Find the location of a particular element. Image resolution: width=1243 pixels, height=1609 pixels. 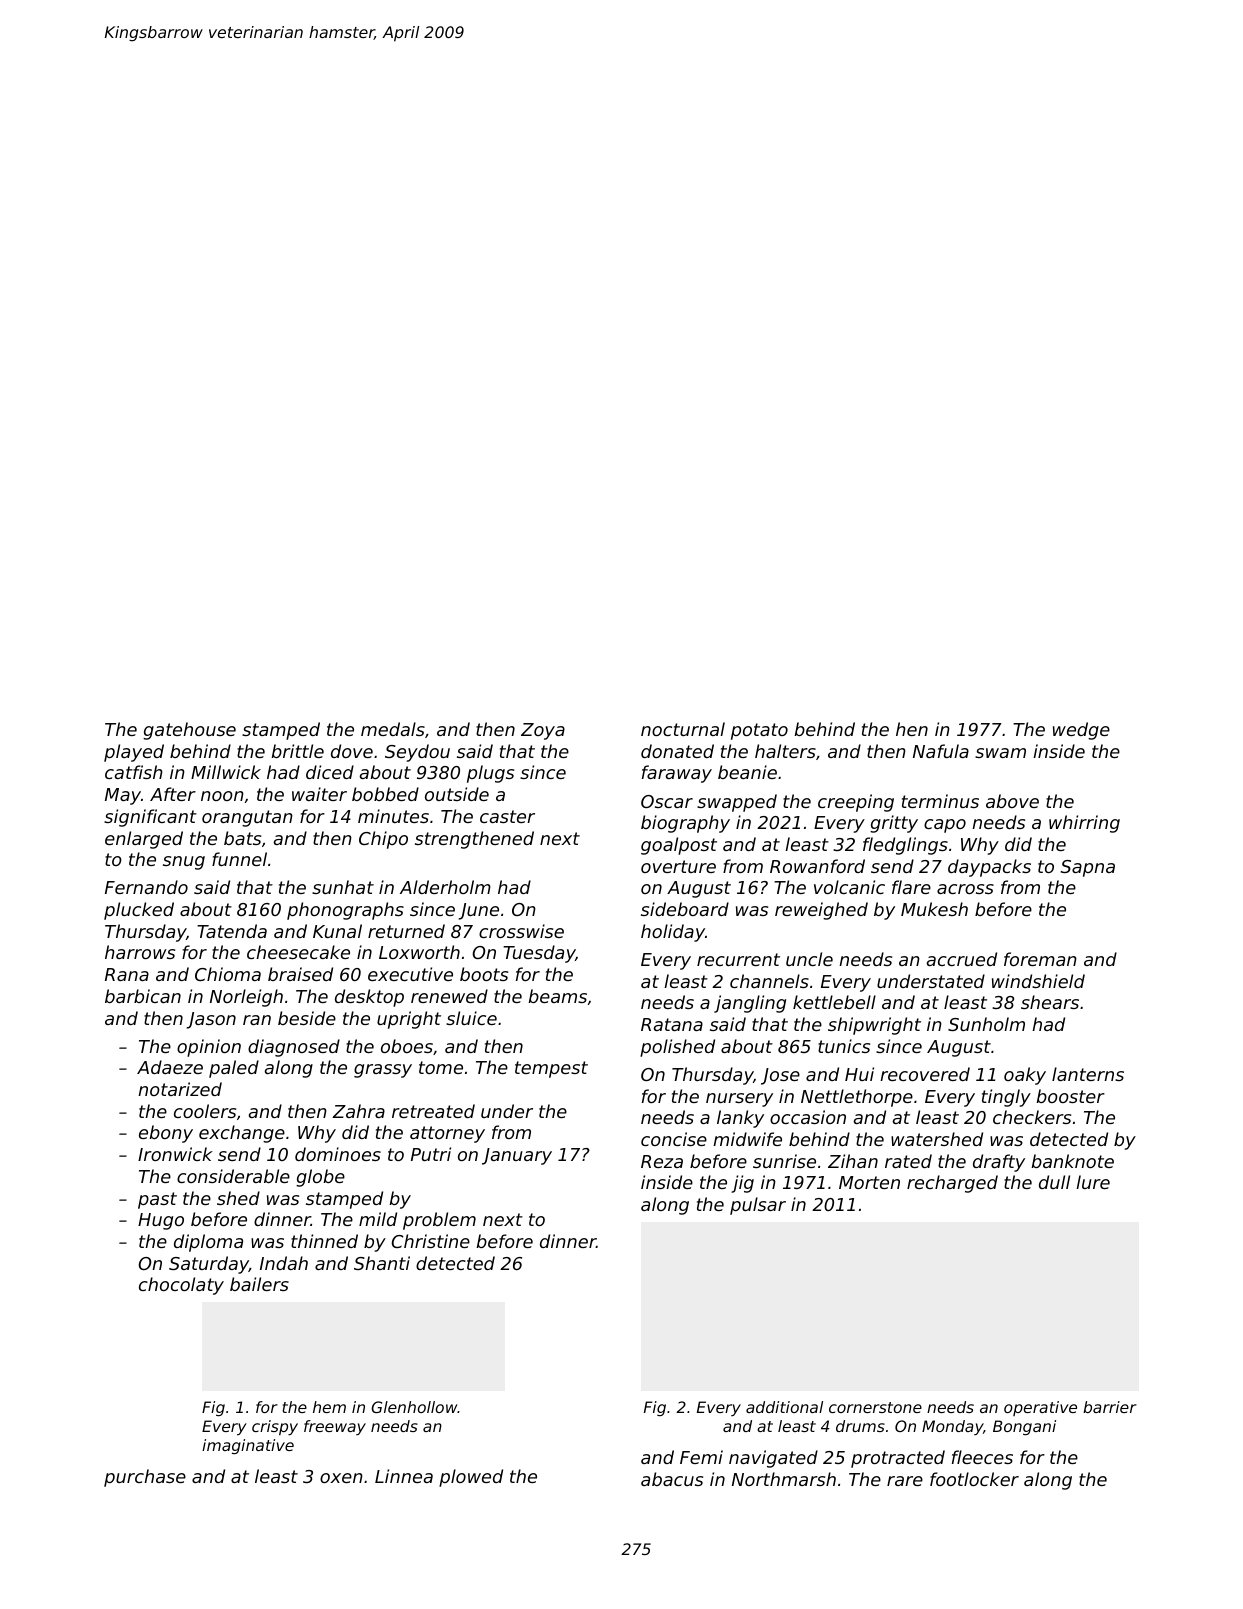

freeway is located at coordinates (335, 1427).
